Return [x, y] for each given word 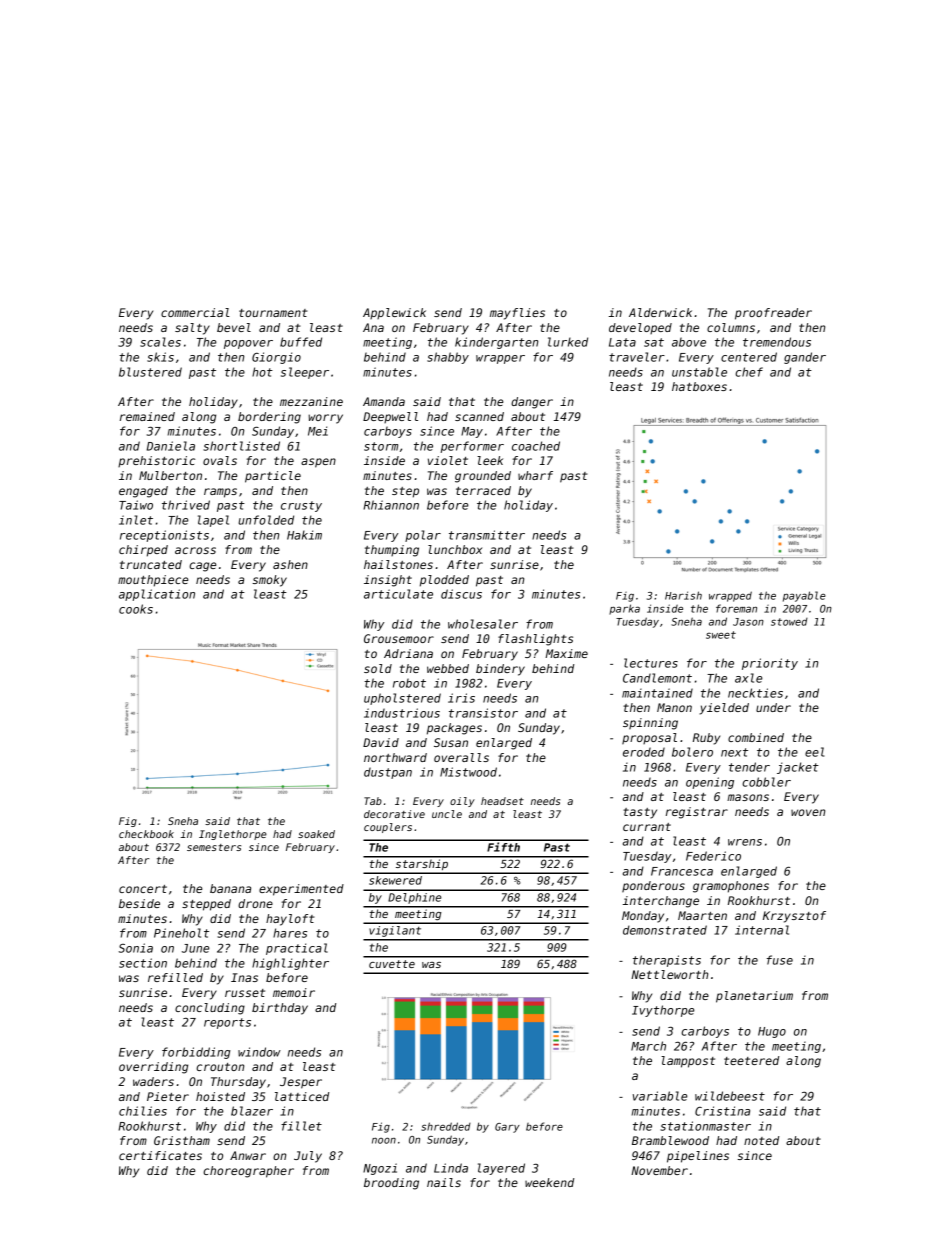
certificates [160, 1155]
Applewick [394, 313]
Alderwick [660, 312]
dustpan [388, 773]
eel [814, 752]
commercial [195, 312]
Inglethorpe [233, 835]
